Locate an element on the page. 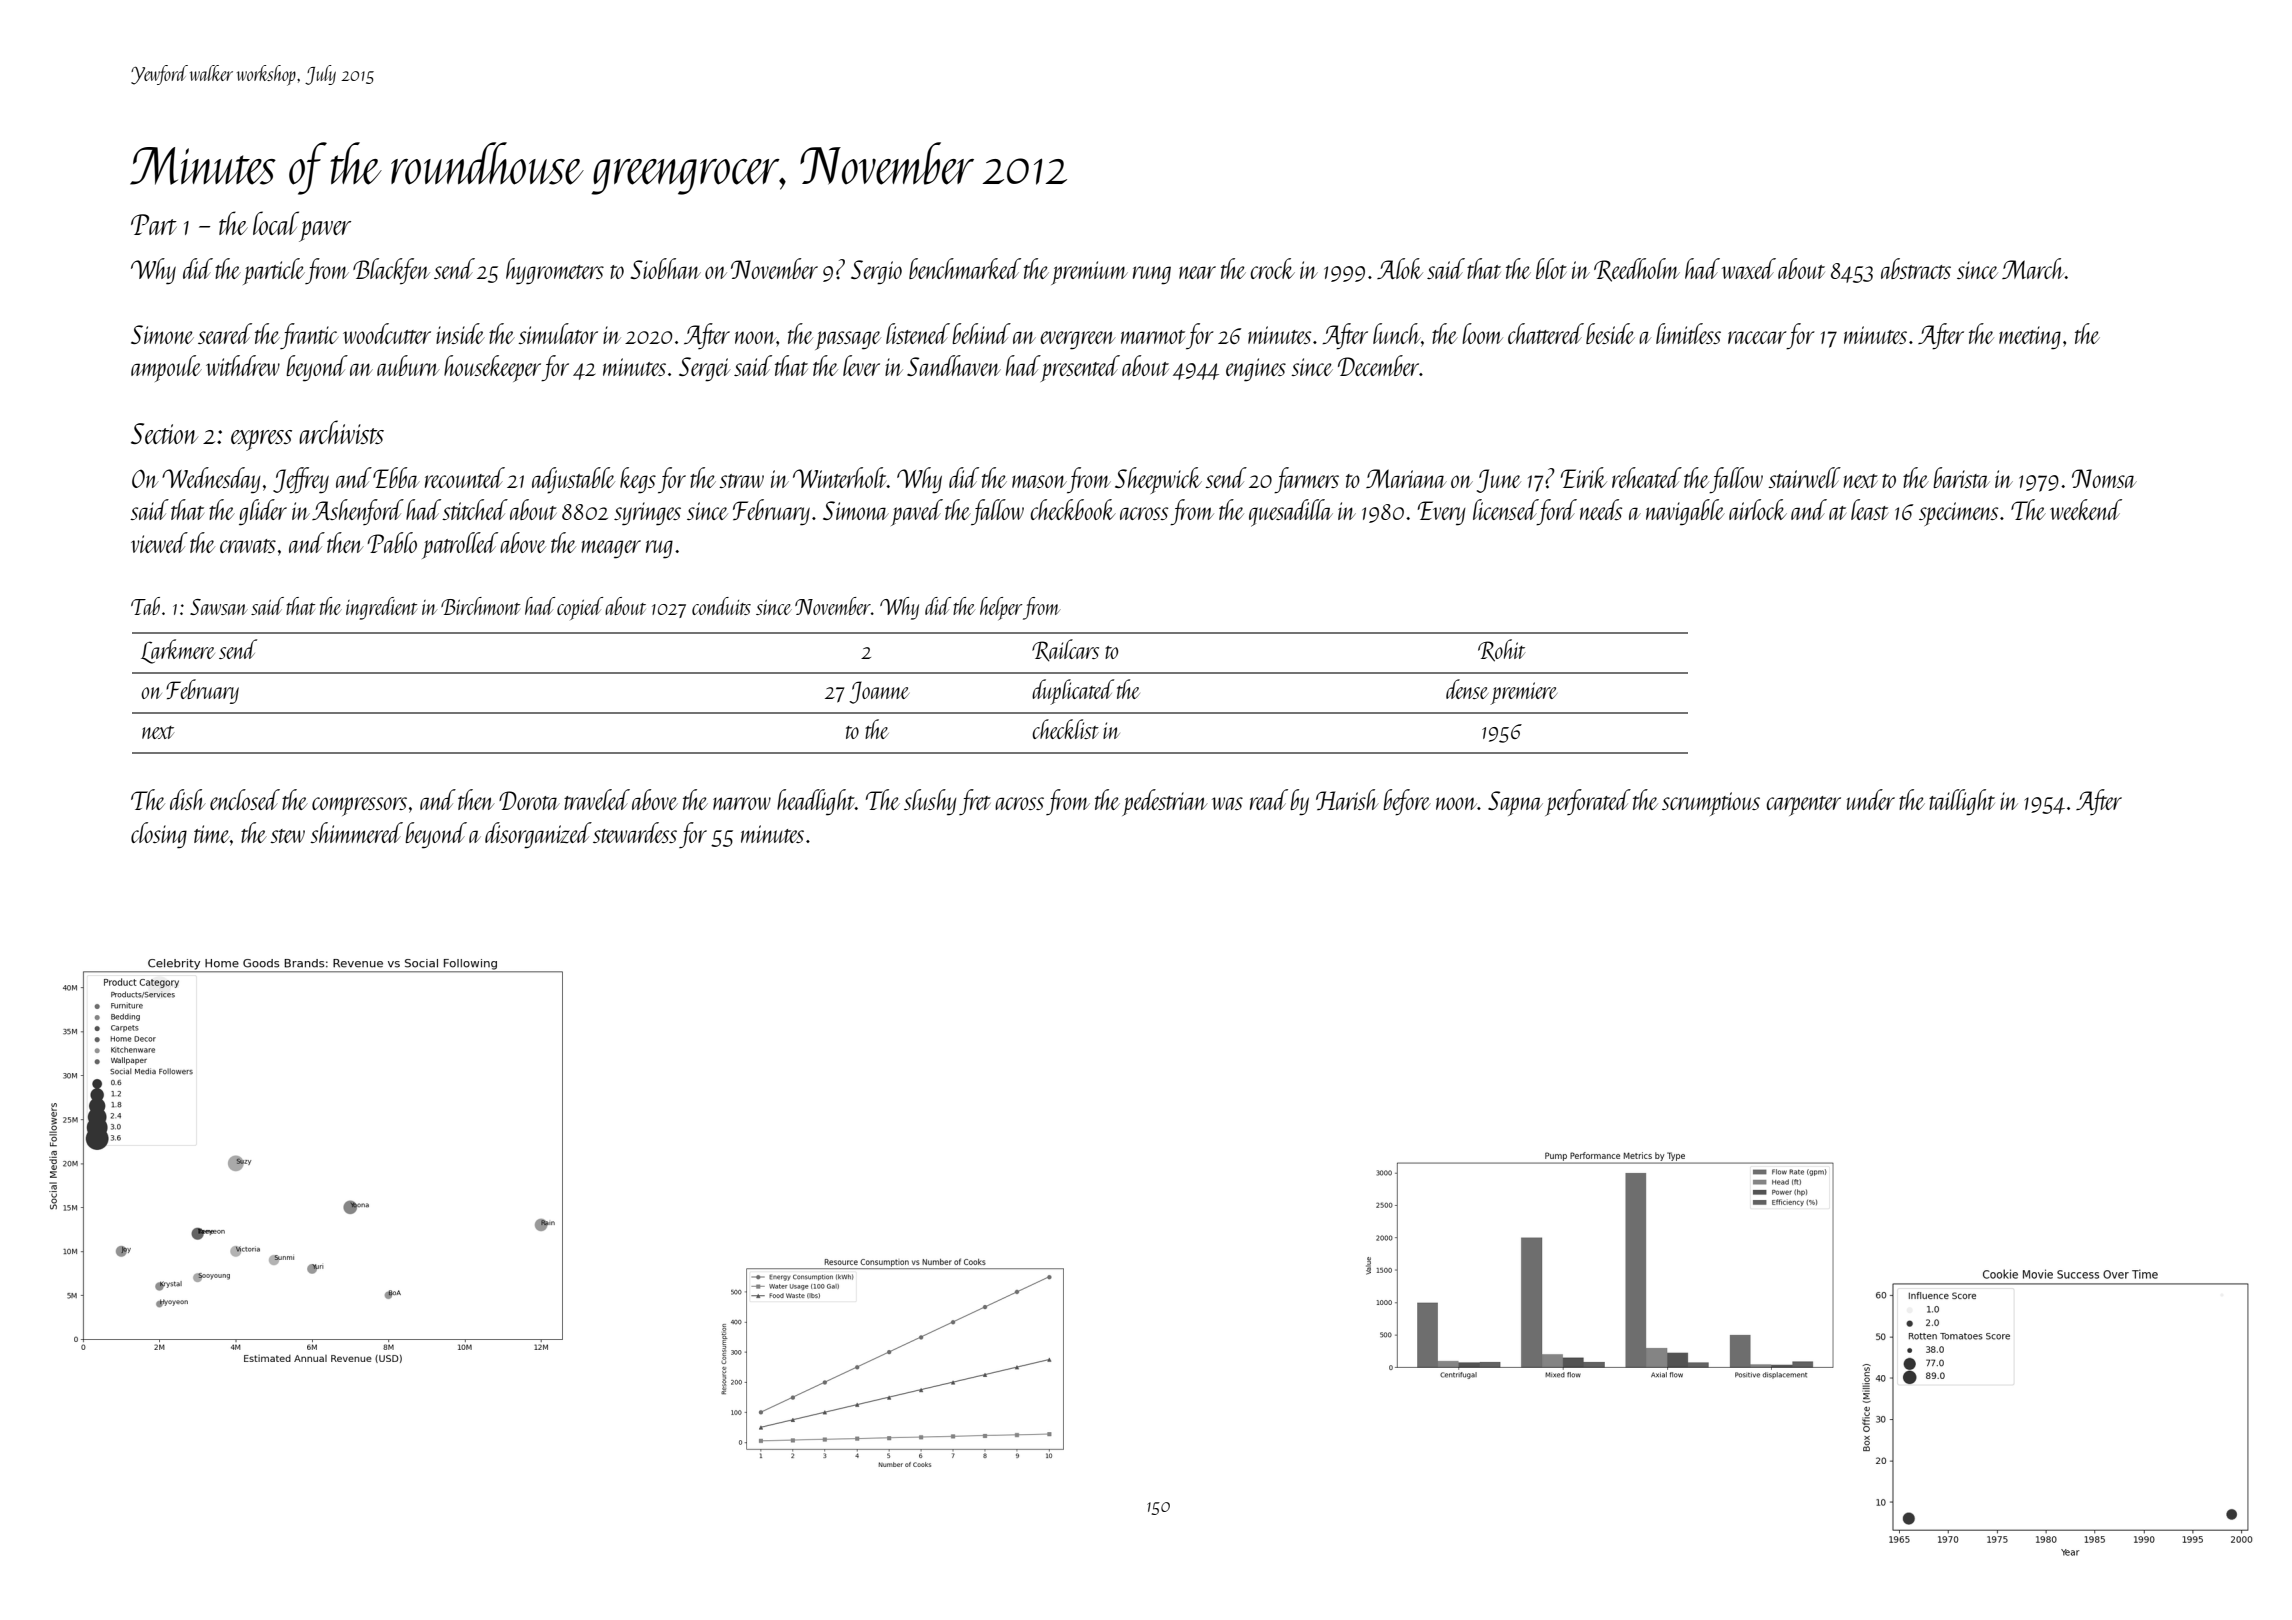  taillight is located at coordinates (1962, 802).
